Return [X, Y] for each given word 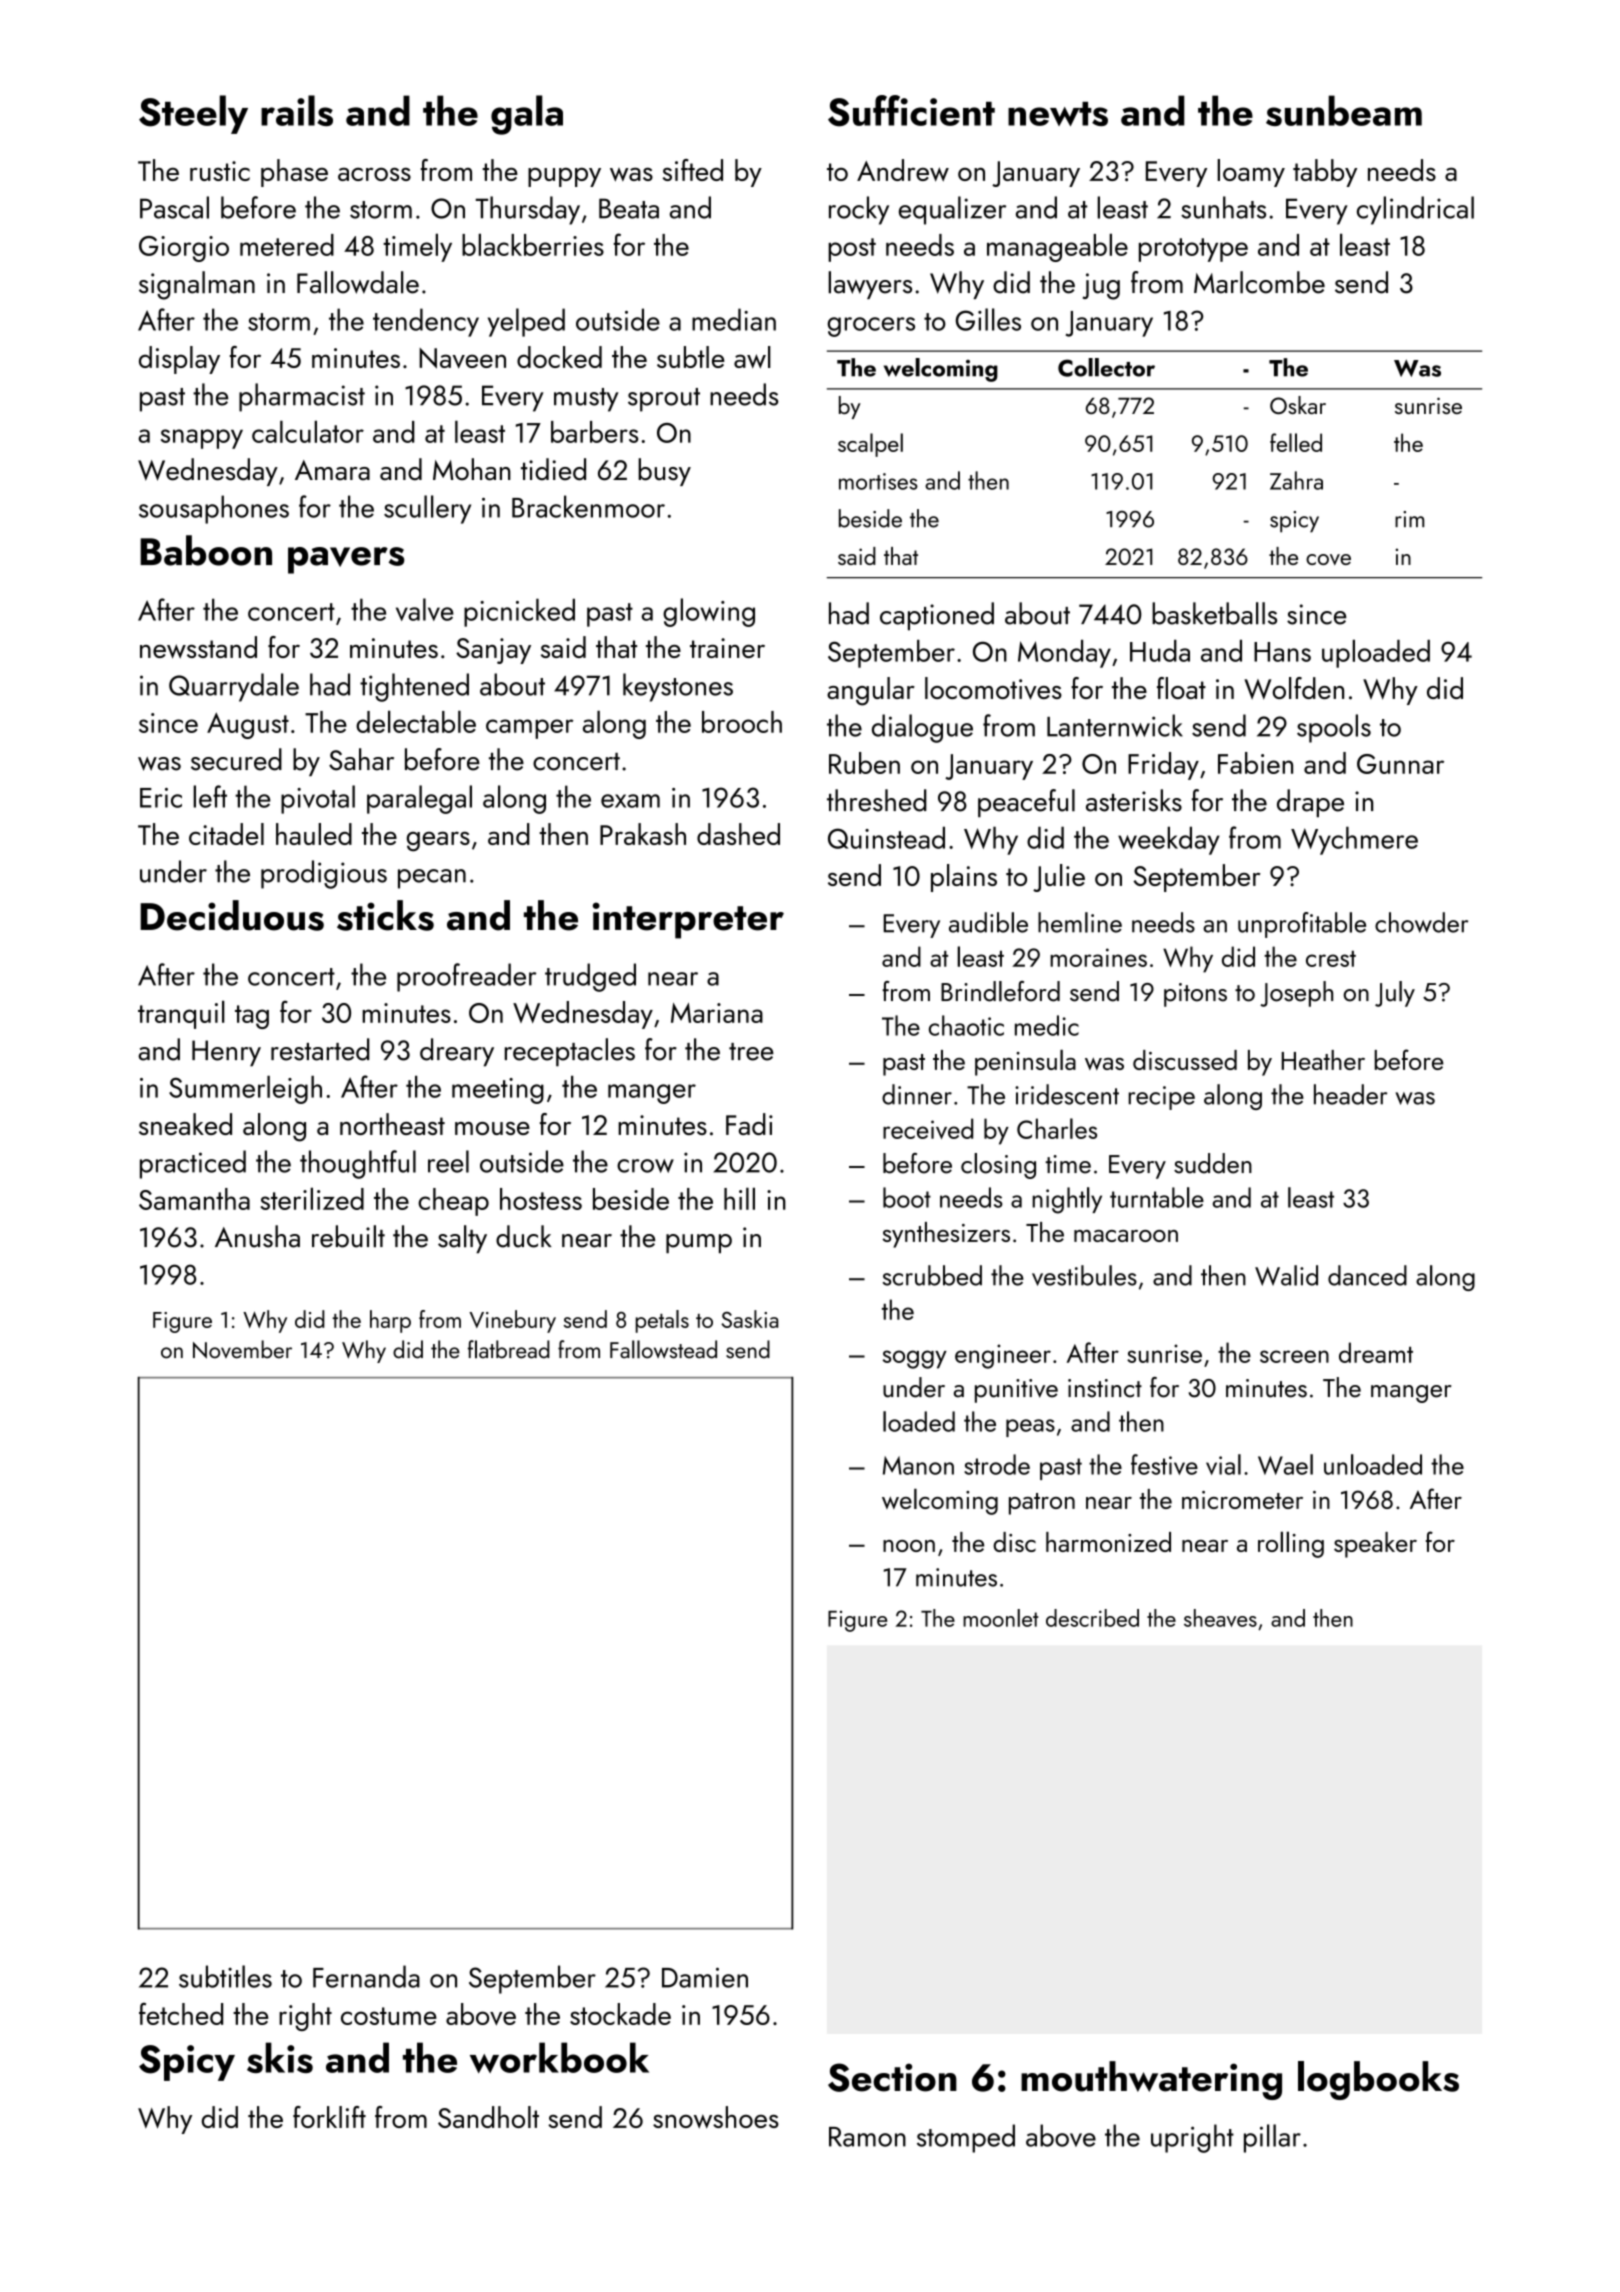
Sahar [361, 759]
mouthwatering [1151, 2080]
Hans [1282, 652]
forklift [329, 2117]
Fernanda [366, 1976]
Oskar [1298, 405]
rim [1409, 519]
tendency [426, 322]
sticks [385, 915]
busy [664, 472]
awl [752, 357]
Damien [705, 1977]
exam [630, 801]
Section [892, 2077]
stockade [620, 2014]
